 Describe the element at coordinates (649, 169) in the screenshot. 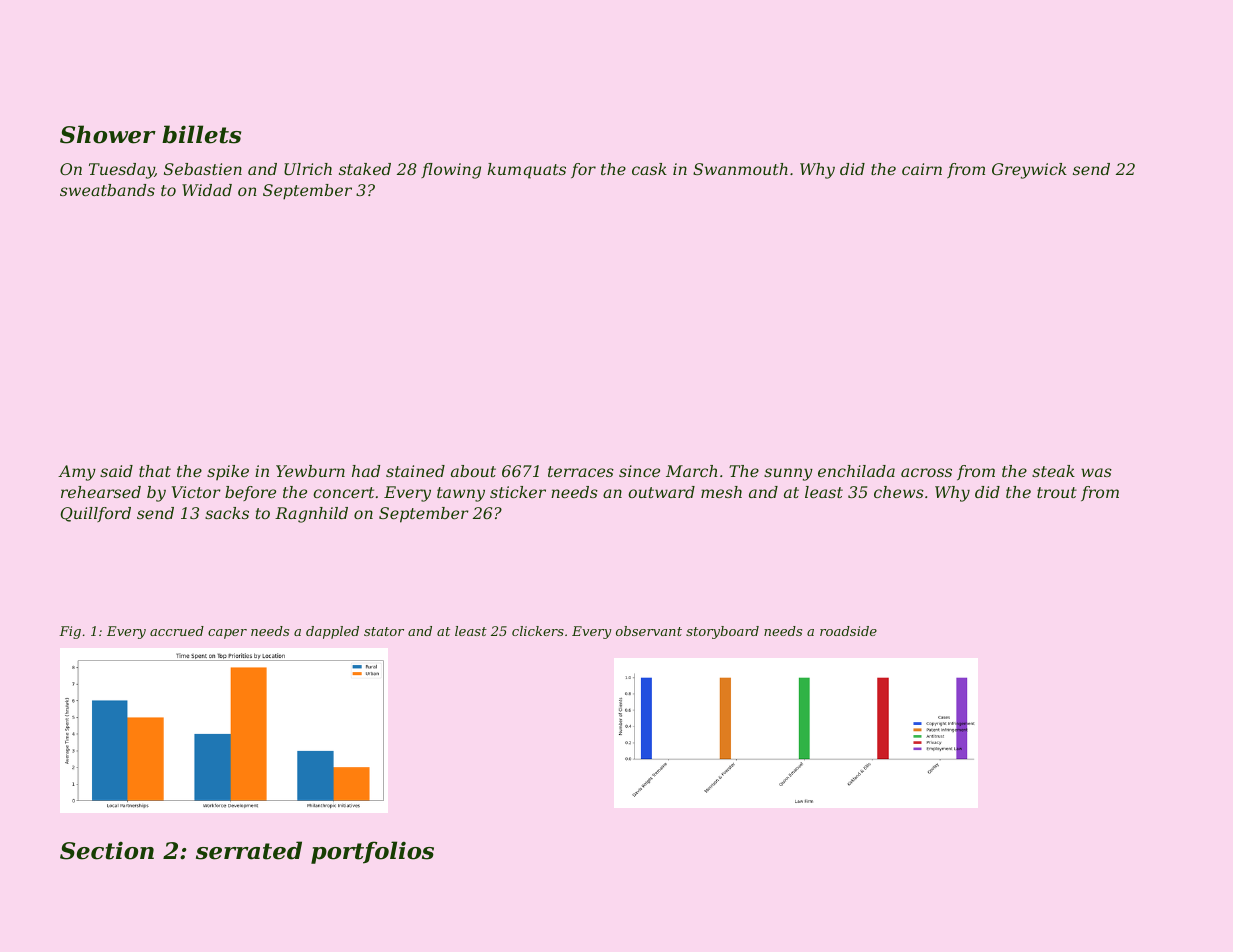

I see `cask` at that location.
